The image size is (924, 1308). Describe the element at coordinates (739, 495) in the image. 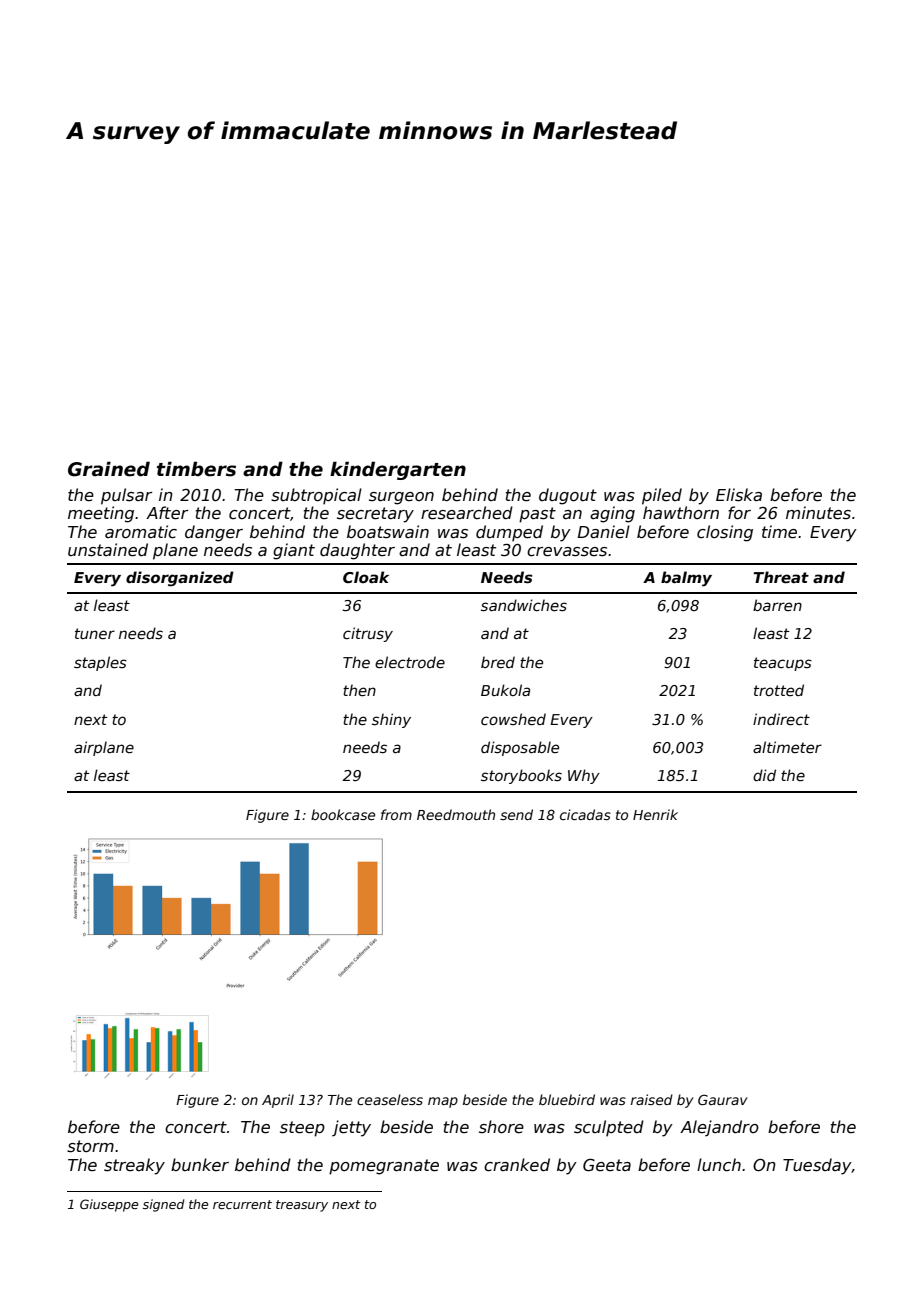

I see `Eliska` at that location.
